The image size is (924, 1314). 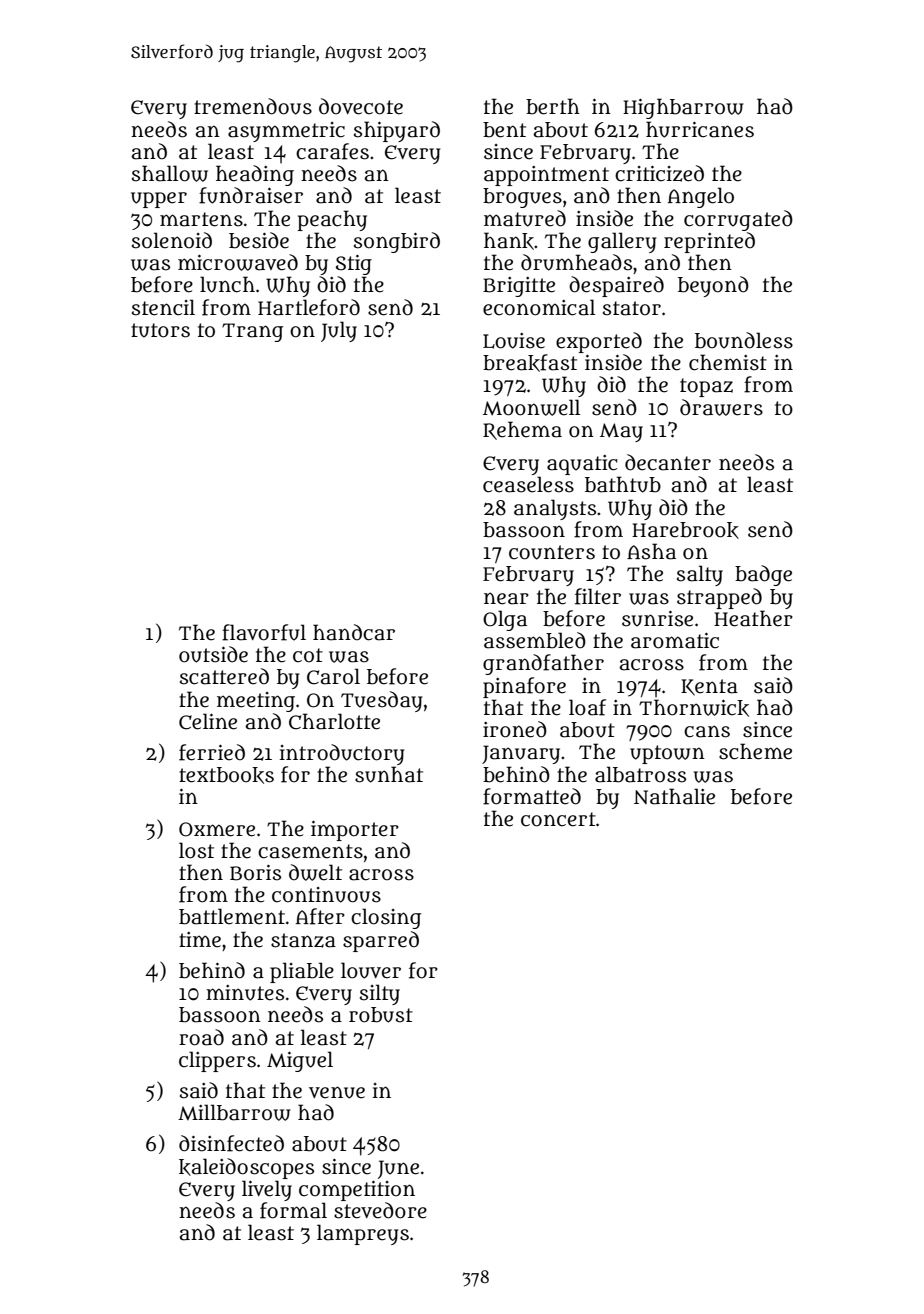 I want to click on grandfather, so click(x=543, y=664).
